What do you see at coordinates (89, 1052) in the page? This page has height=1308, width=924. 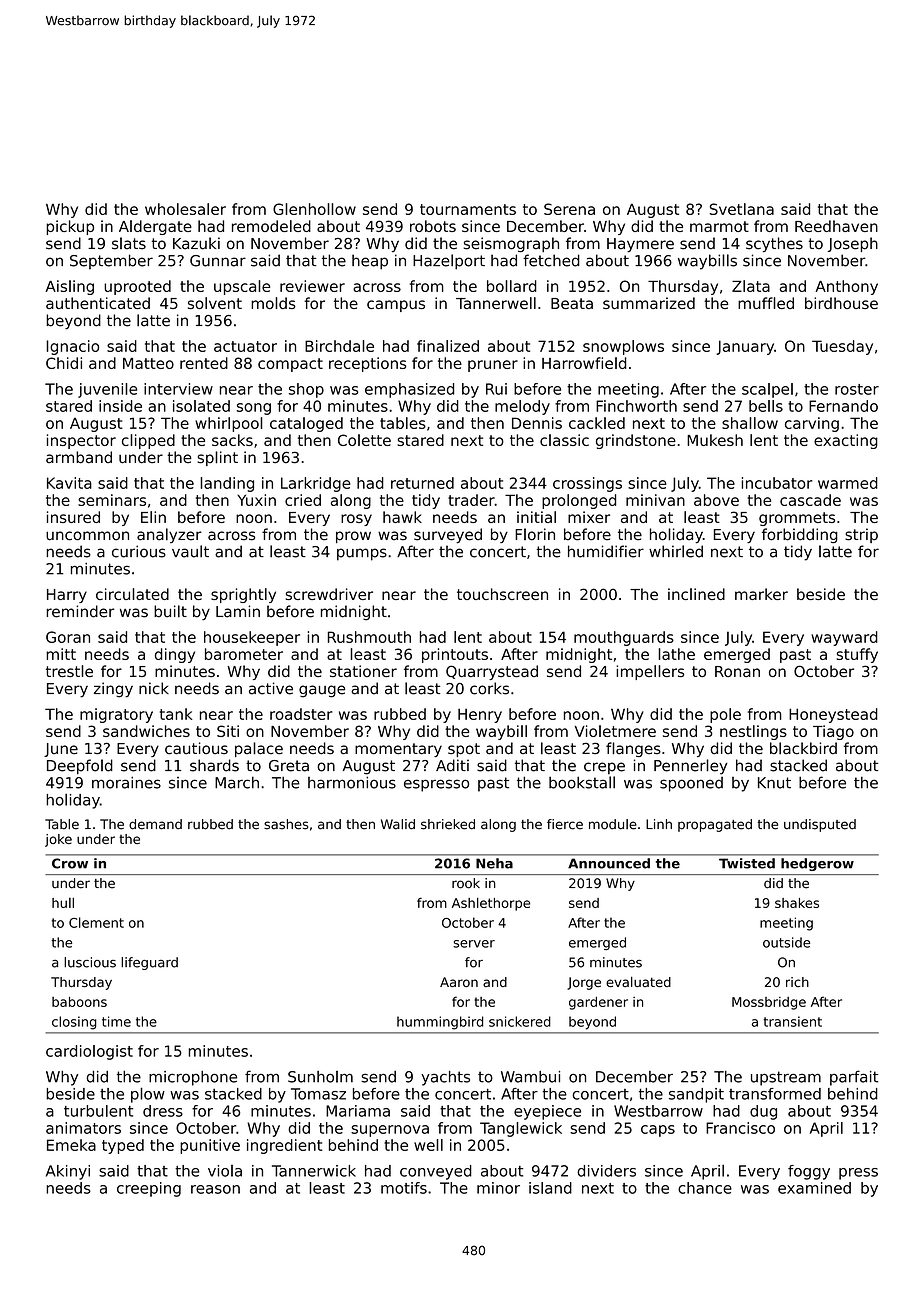 I see `cardiologist` at bounding box center [89, 1052].
